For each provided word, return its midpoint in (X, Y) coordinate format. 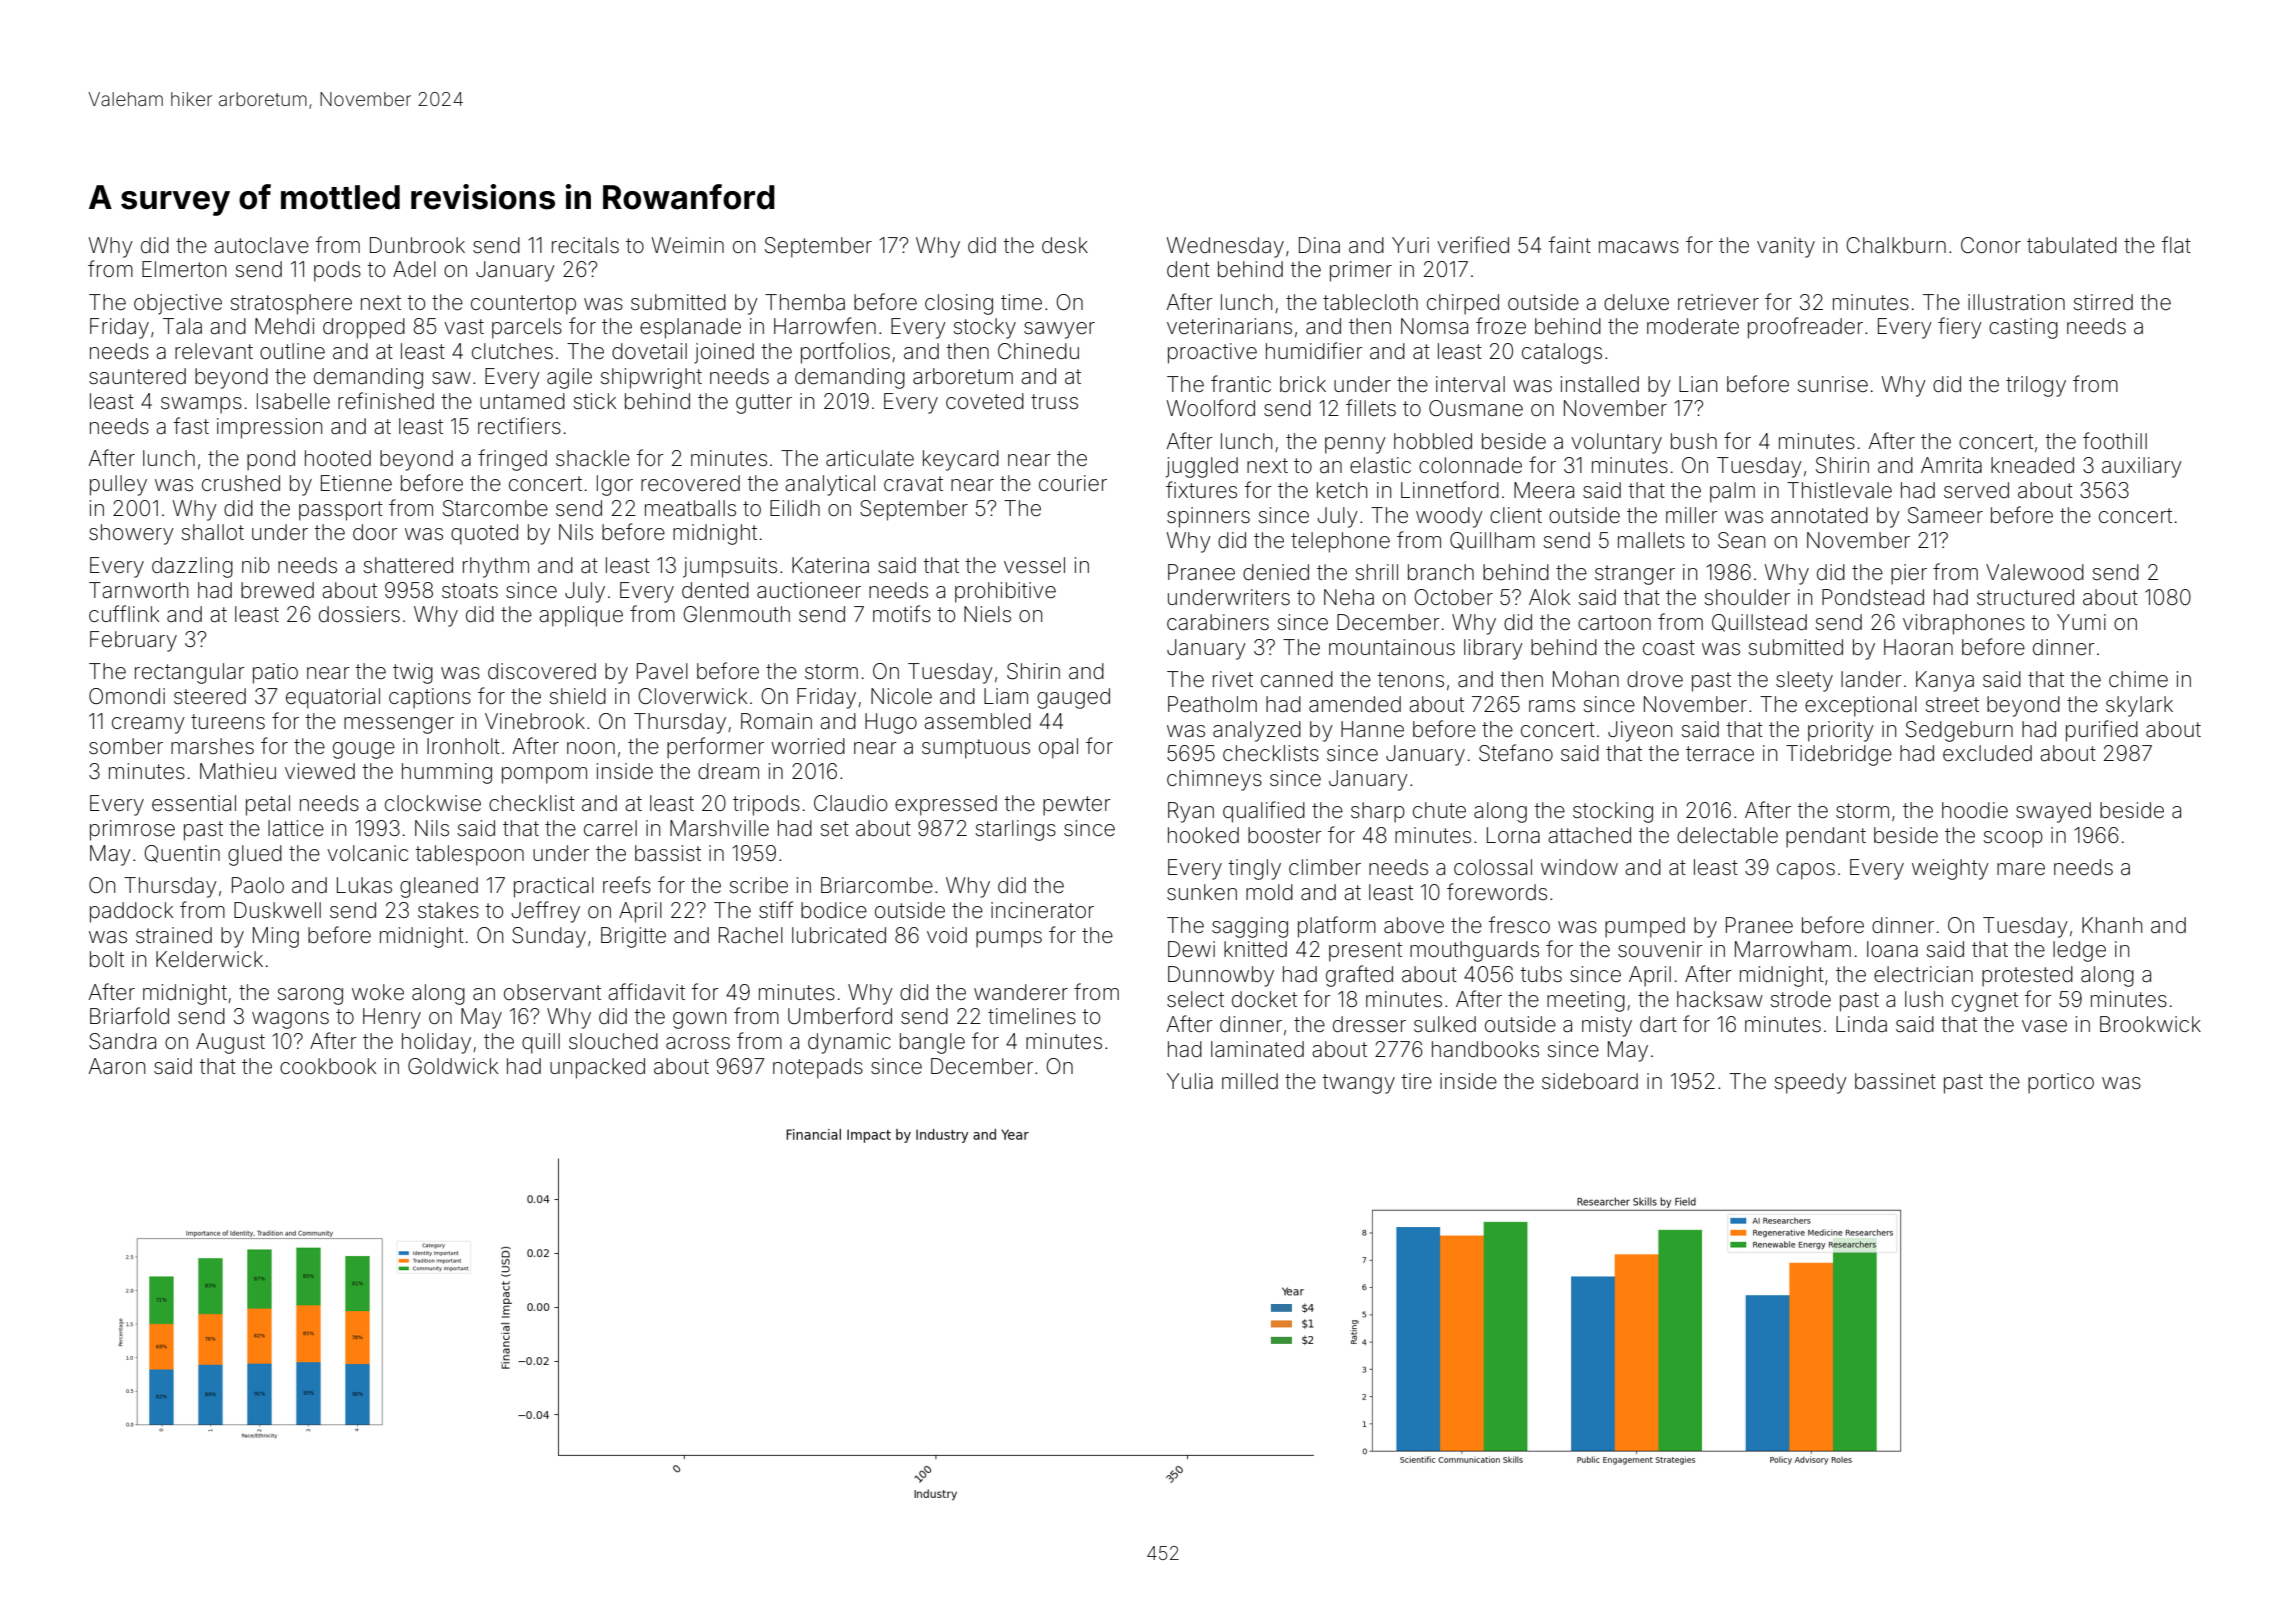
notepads (818, 1068)
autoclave (261, 245)
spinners (1208, 517)
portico (2061, 1083)
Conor (1991, 245)
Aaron (116, 1066)
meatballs (690, 508)
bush (1694, 441)
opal (1058, 748)
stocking (1613, 812)
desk (1065, 245)
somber (126, 746)
